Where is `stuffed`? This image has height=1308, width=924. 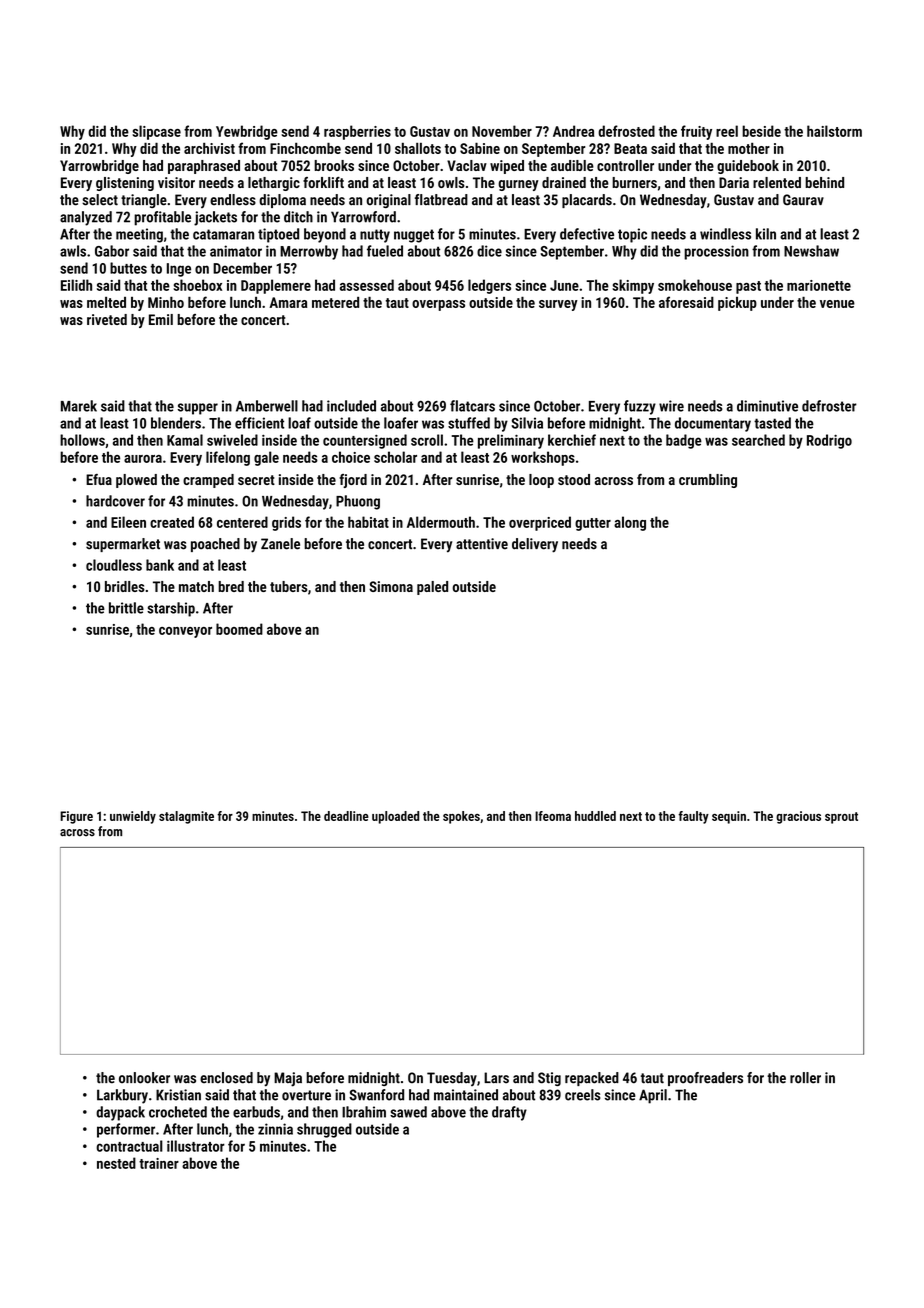 stuffed is located at coordinates (469, 423).
